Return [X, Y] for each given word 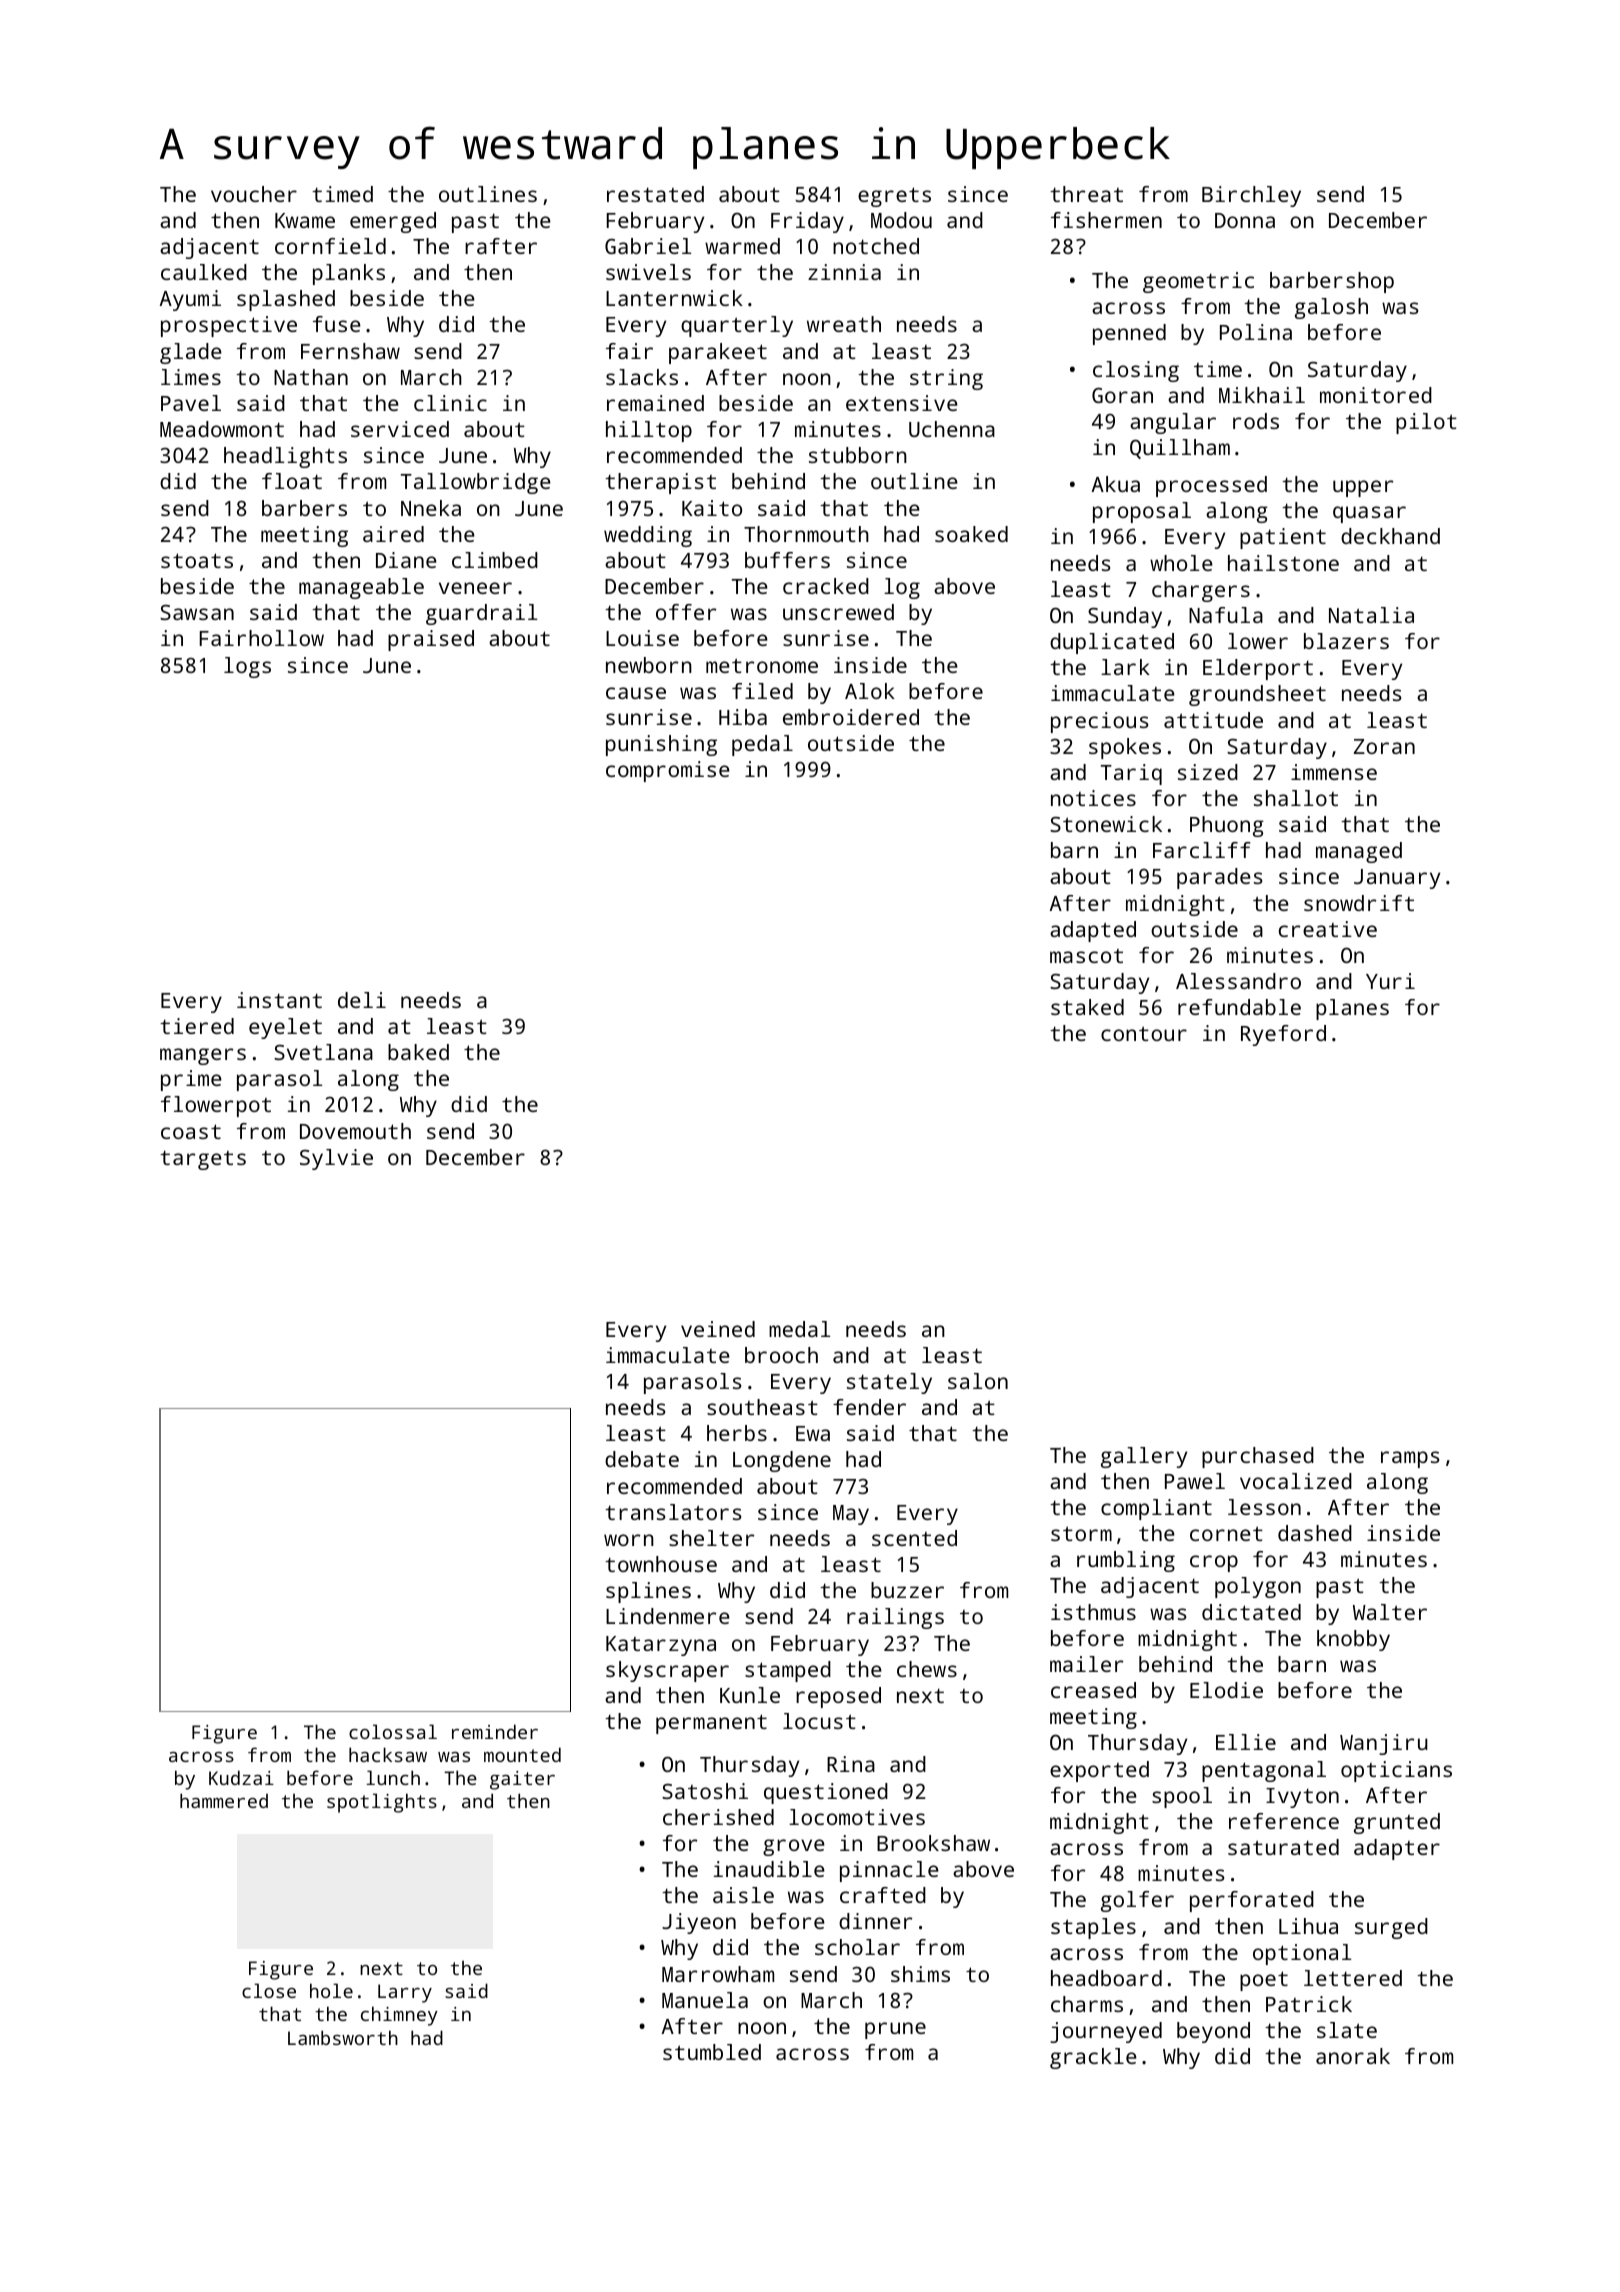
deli [362, 1000]
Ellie [1246, 1742]
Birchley [1251, 196]
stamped [788, 1671]
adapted [1093, 931]
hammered [224, 1800]
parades [1219, 878]
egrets [894, 197]
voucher [254, 194]
